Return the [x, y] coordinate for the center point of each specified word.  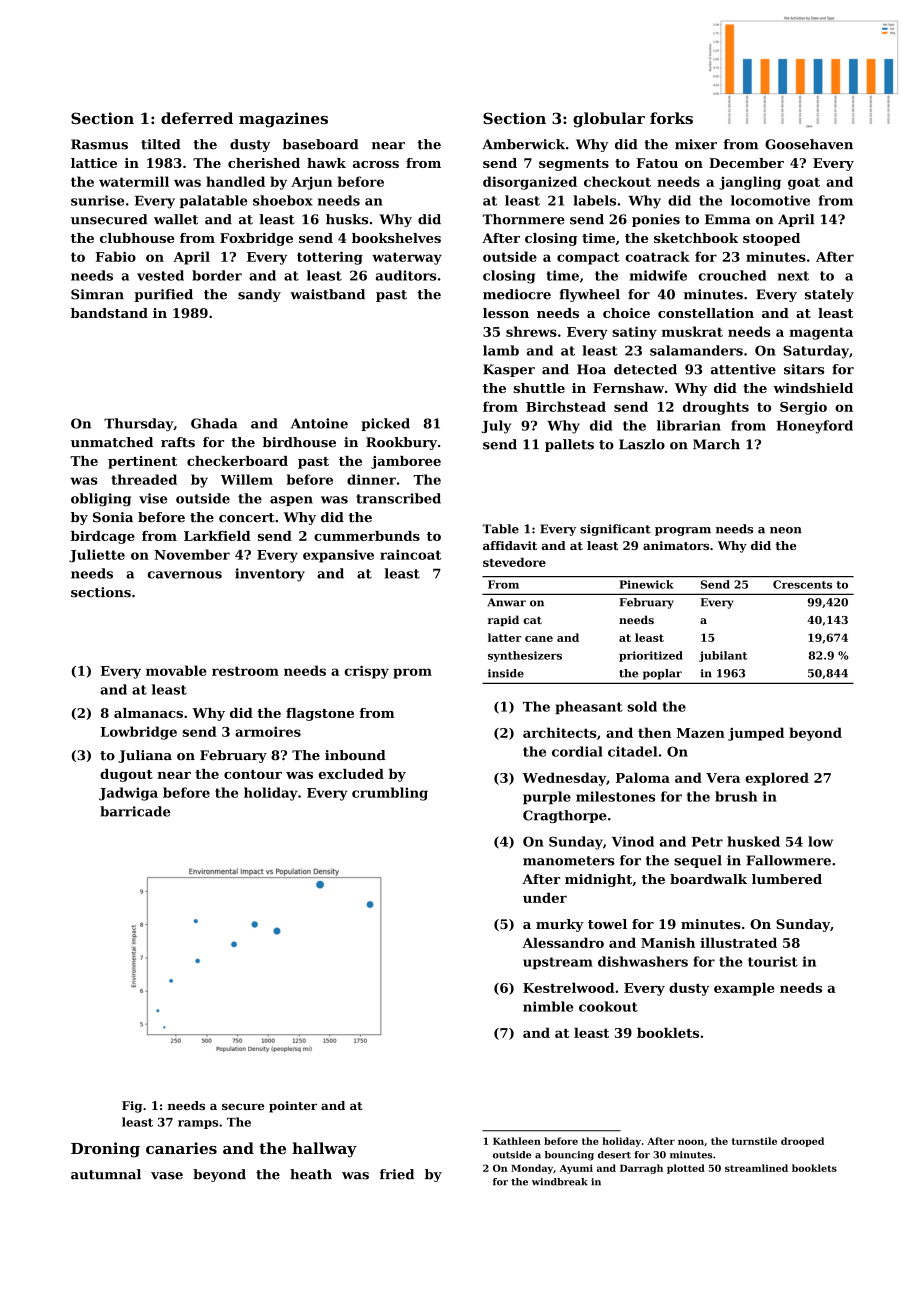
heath [311, 1174]
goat [804, 183]
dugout [126, 775]
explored [777, 779]
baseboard [321, 144]
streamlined [756, 1168]
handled [235, 181]
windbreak [560, 1182]
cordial [577, 751]
